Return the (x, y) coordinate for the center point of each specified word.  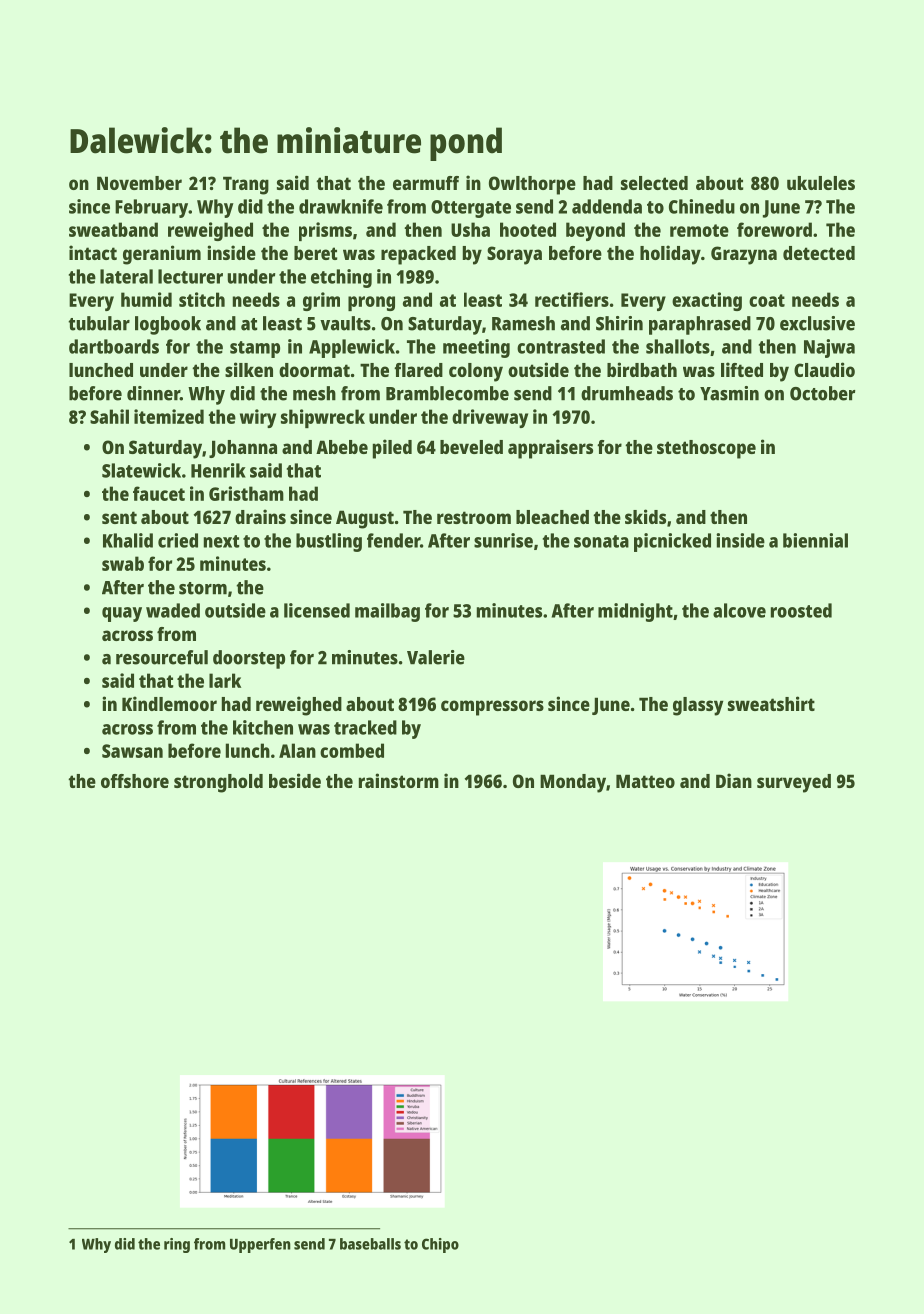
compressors (492, 708)
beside (295, 780)
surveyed (794, 783)
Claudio (824, 369)
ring (177, 1245)
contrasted (561, 346)
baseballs (370, 1244)
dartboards (114, 346)
